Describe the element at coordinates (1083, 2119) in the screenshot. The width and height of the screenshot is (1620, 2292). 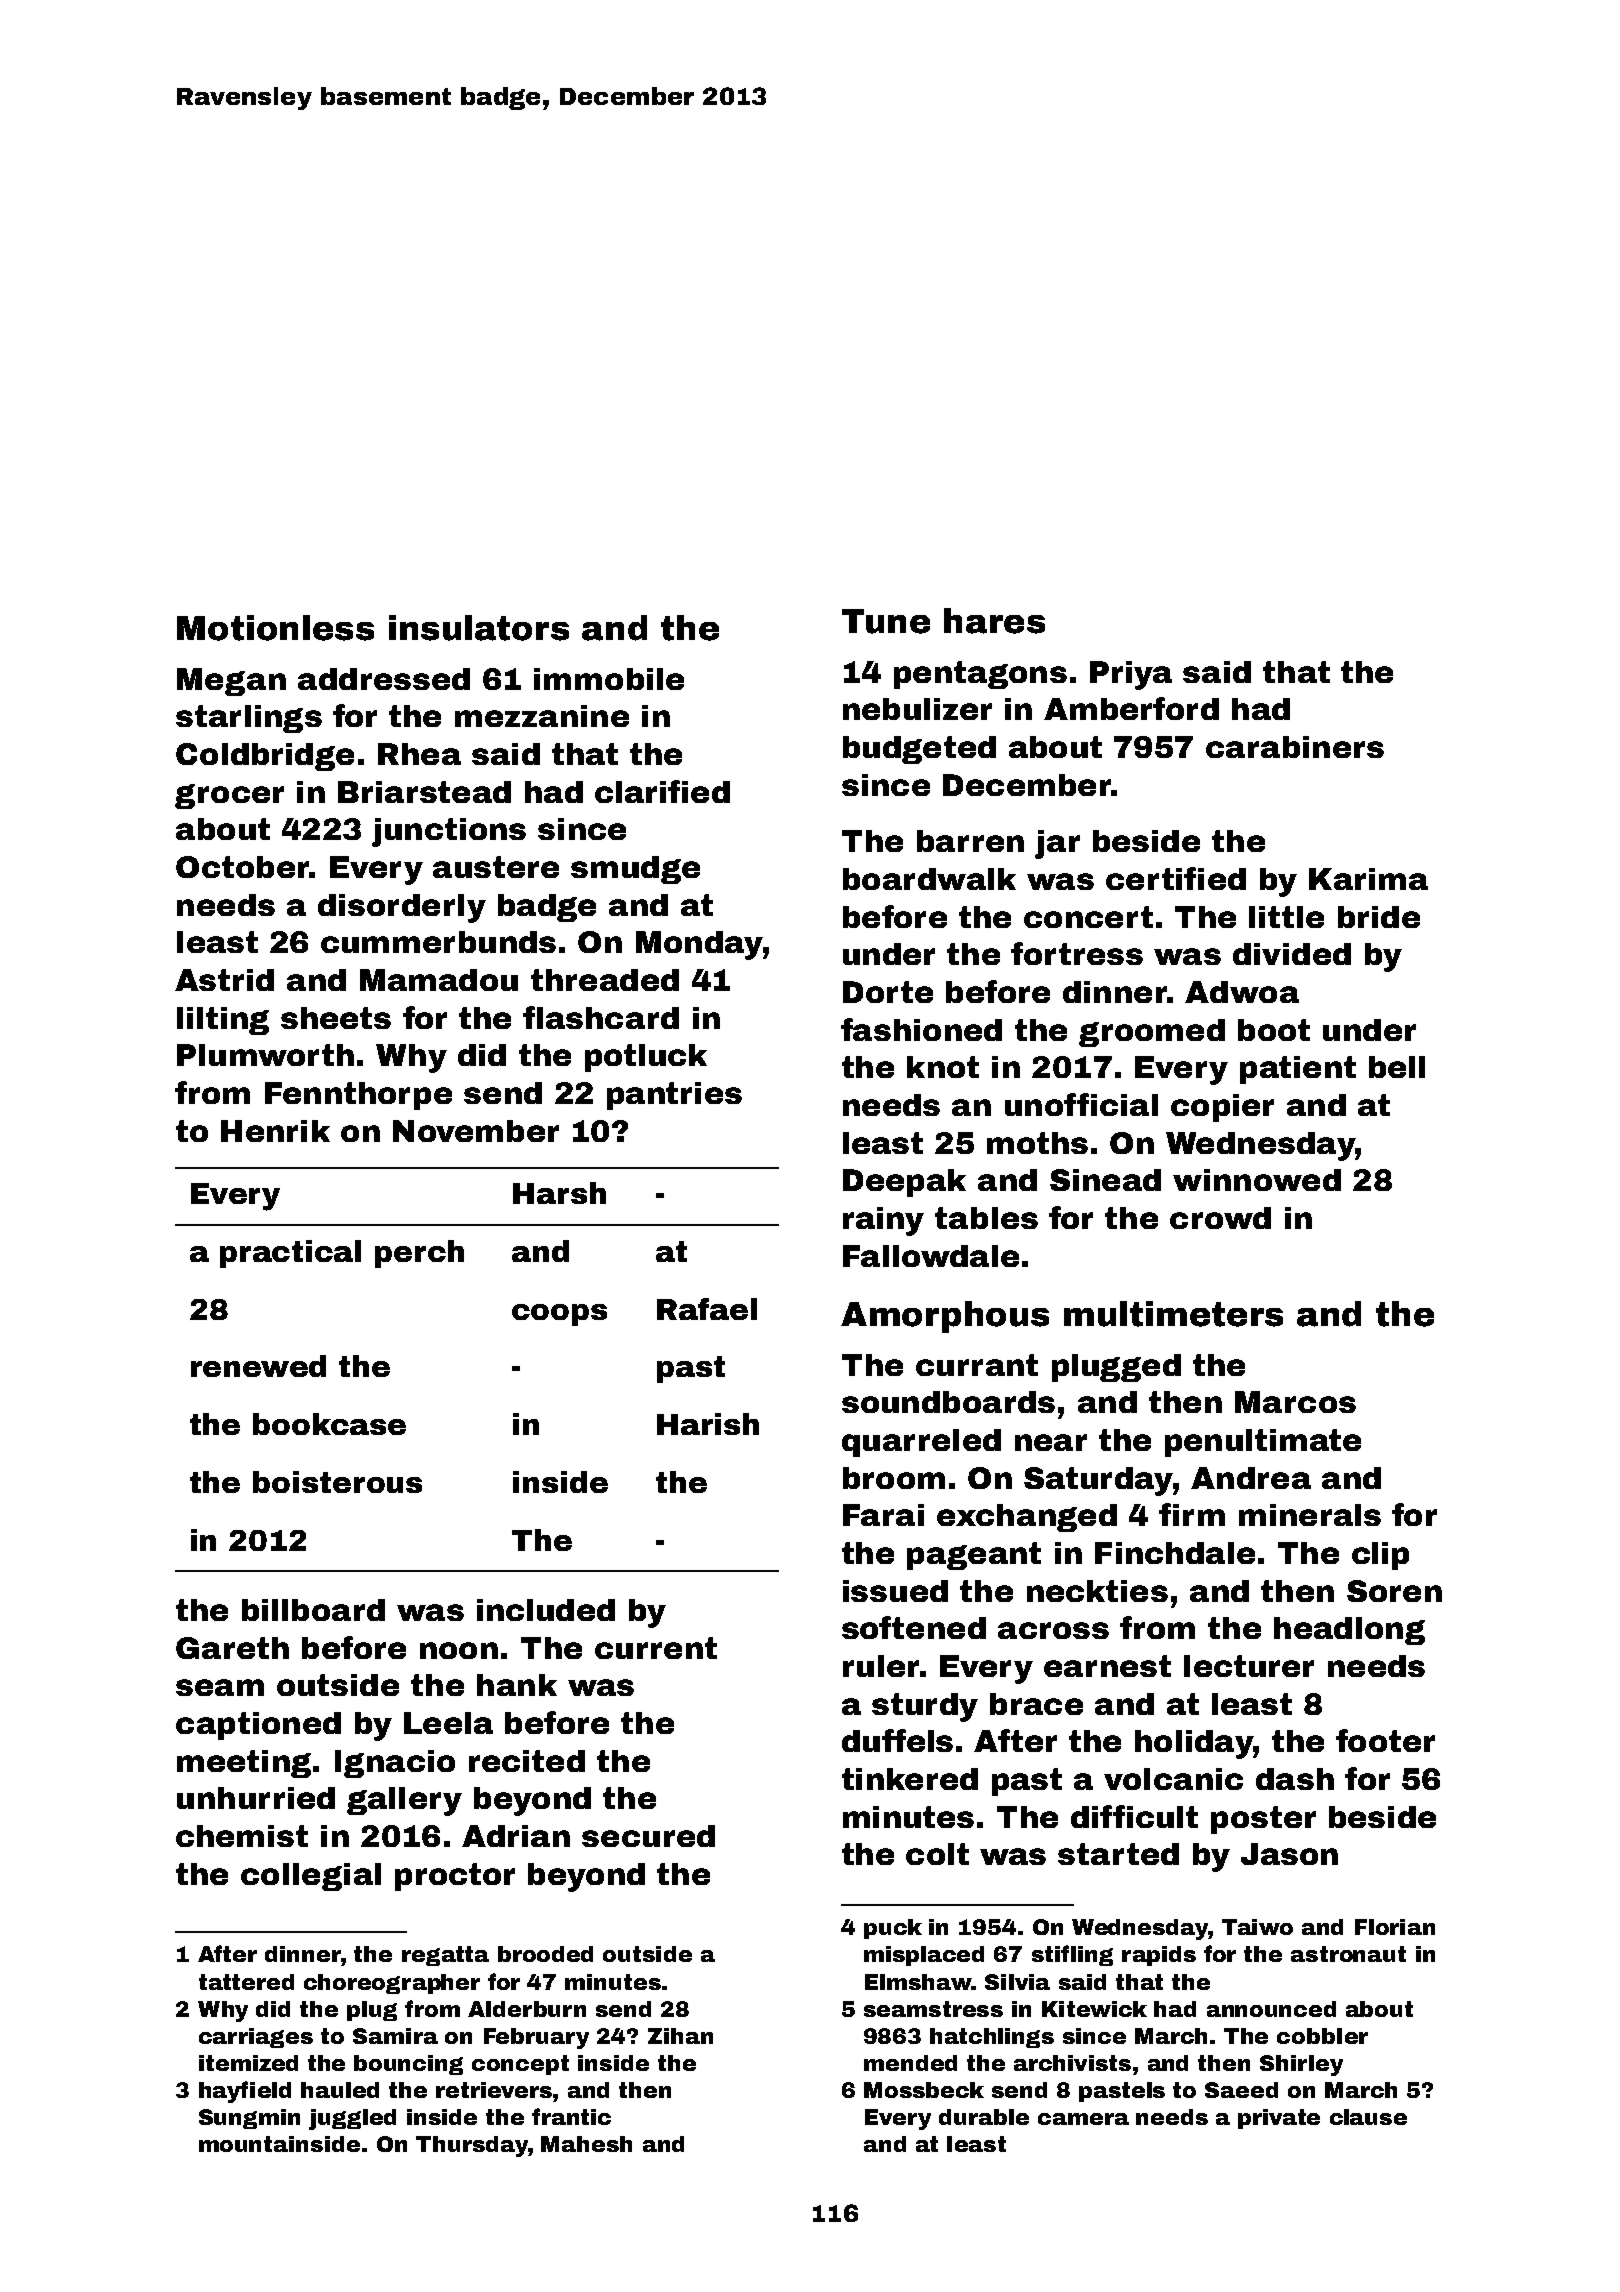
I see `camera` at that location.
